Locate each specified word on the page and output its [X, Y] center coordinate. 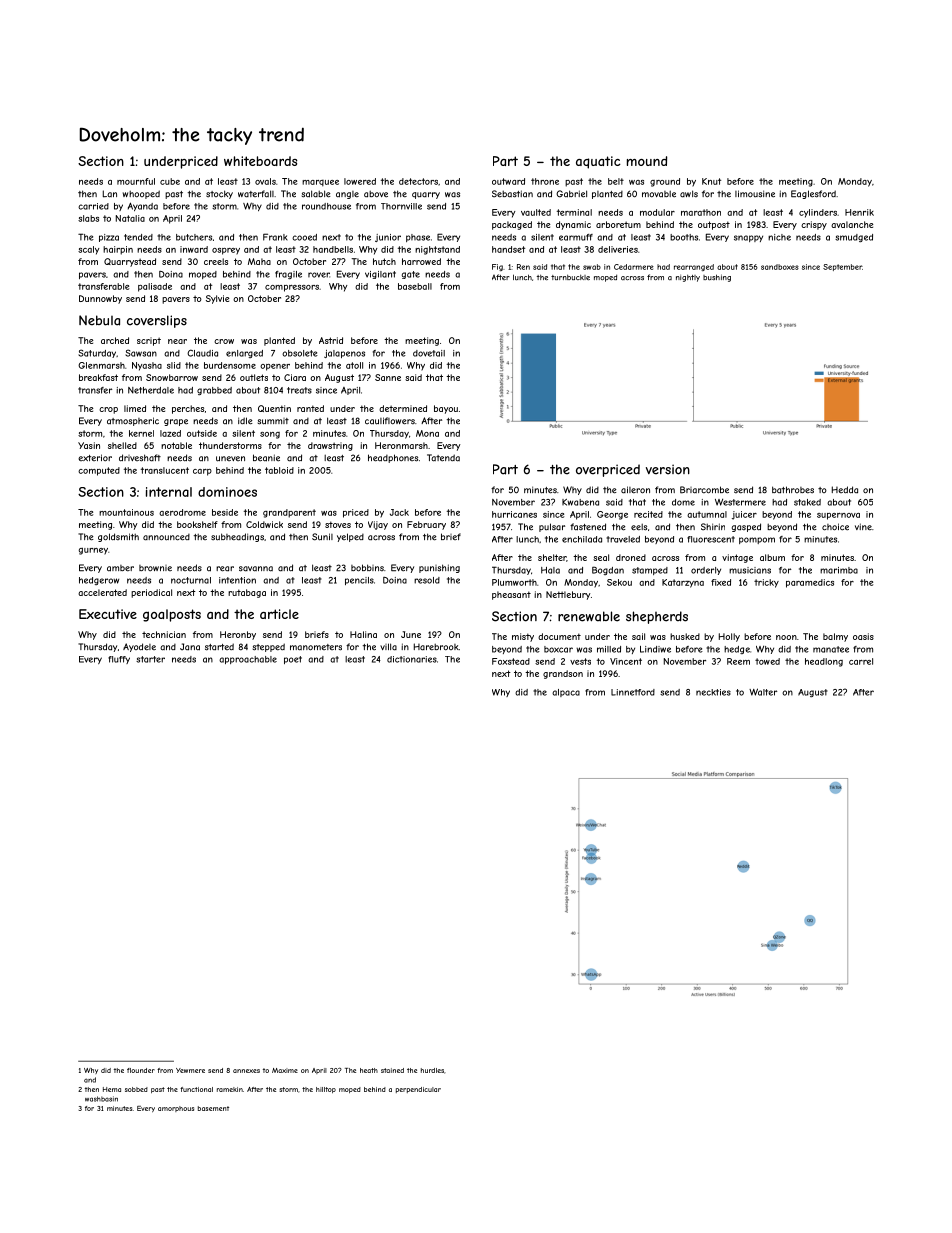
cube [170, 181]
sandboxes [780, 267]
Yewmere [190, 1070]
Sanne [388, 377]
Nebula [99, 320]
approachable [248, 660]
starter [150, 659]
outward [508, 181]
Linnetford [633, 692]
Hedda [845, 489]
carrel [861, 661]
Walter [763, 692]
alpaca [566, 693]
